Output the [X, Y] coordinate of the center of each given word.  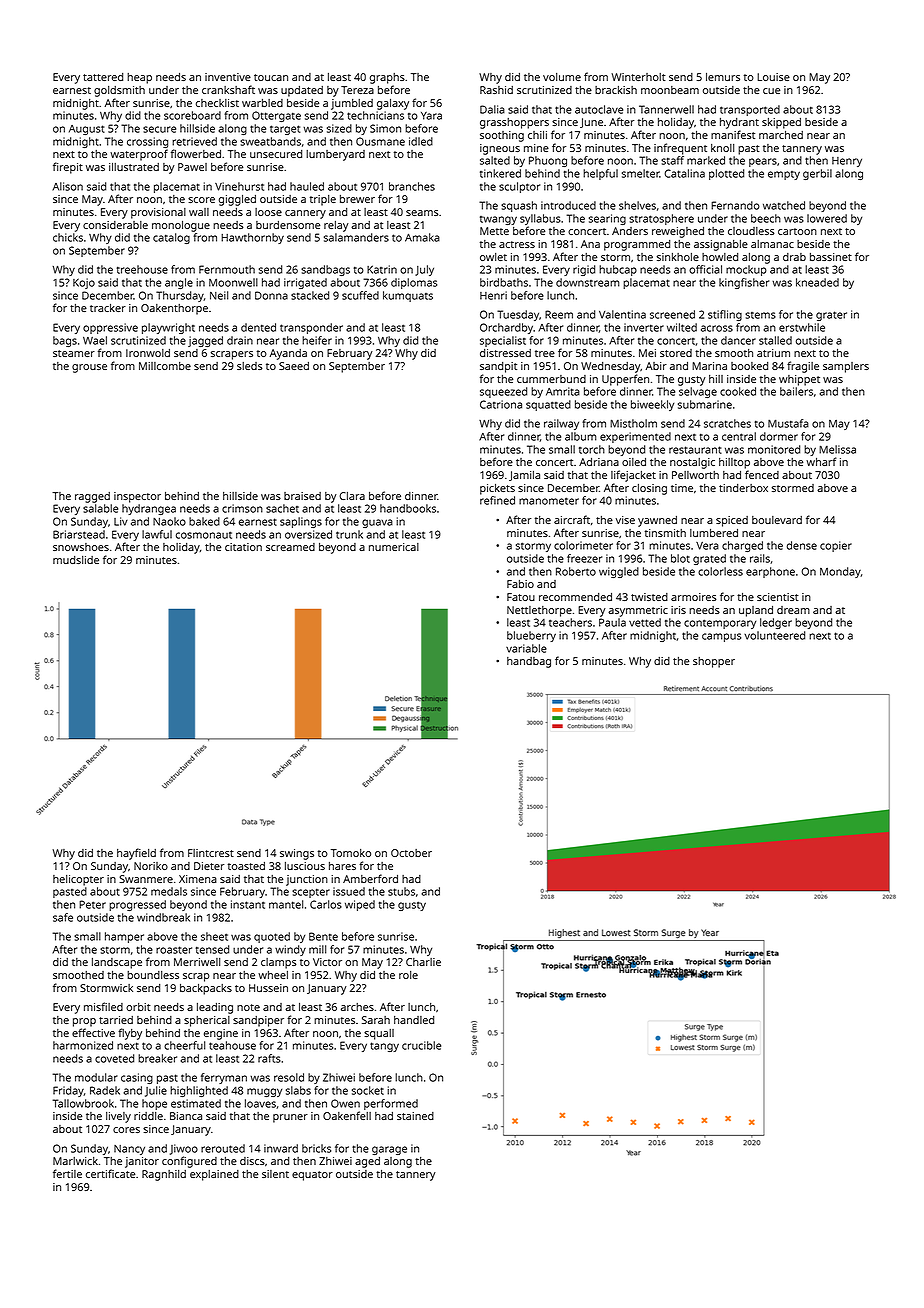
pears [763, 162]
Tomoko [351, 853]
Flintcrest [211, 853]
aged [367, 1162]
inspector [137, 497]
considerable [115, 225]
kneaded [817, 282]
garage [389, 1150]
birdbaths [504, 282]
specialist [503, 341]
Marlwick [75, 1161]
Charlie [423, 962]
